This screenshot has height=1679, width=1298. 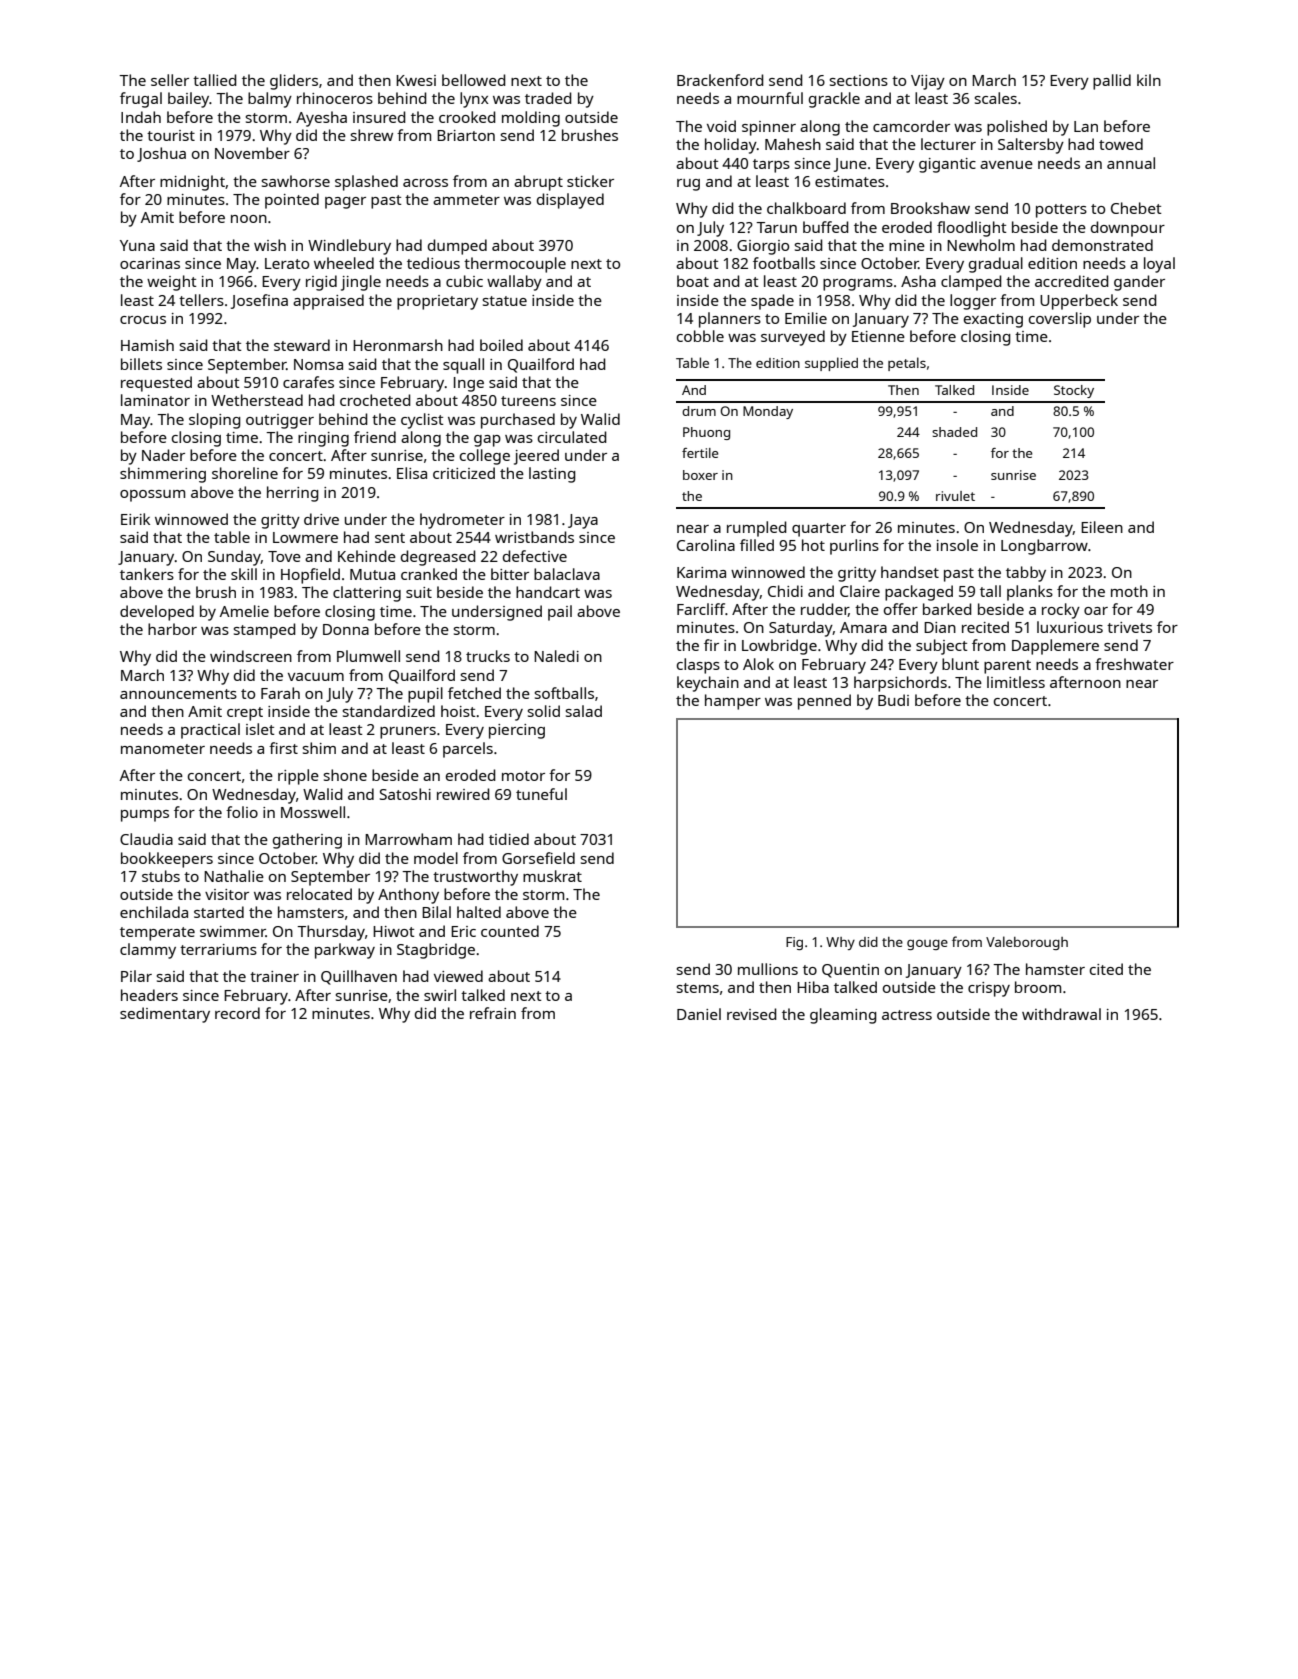 What do you see at coordinates (161, 876) in the screenshot?
I see `stubs` at bounding box center [161, 876].
